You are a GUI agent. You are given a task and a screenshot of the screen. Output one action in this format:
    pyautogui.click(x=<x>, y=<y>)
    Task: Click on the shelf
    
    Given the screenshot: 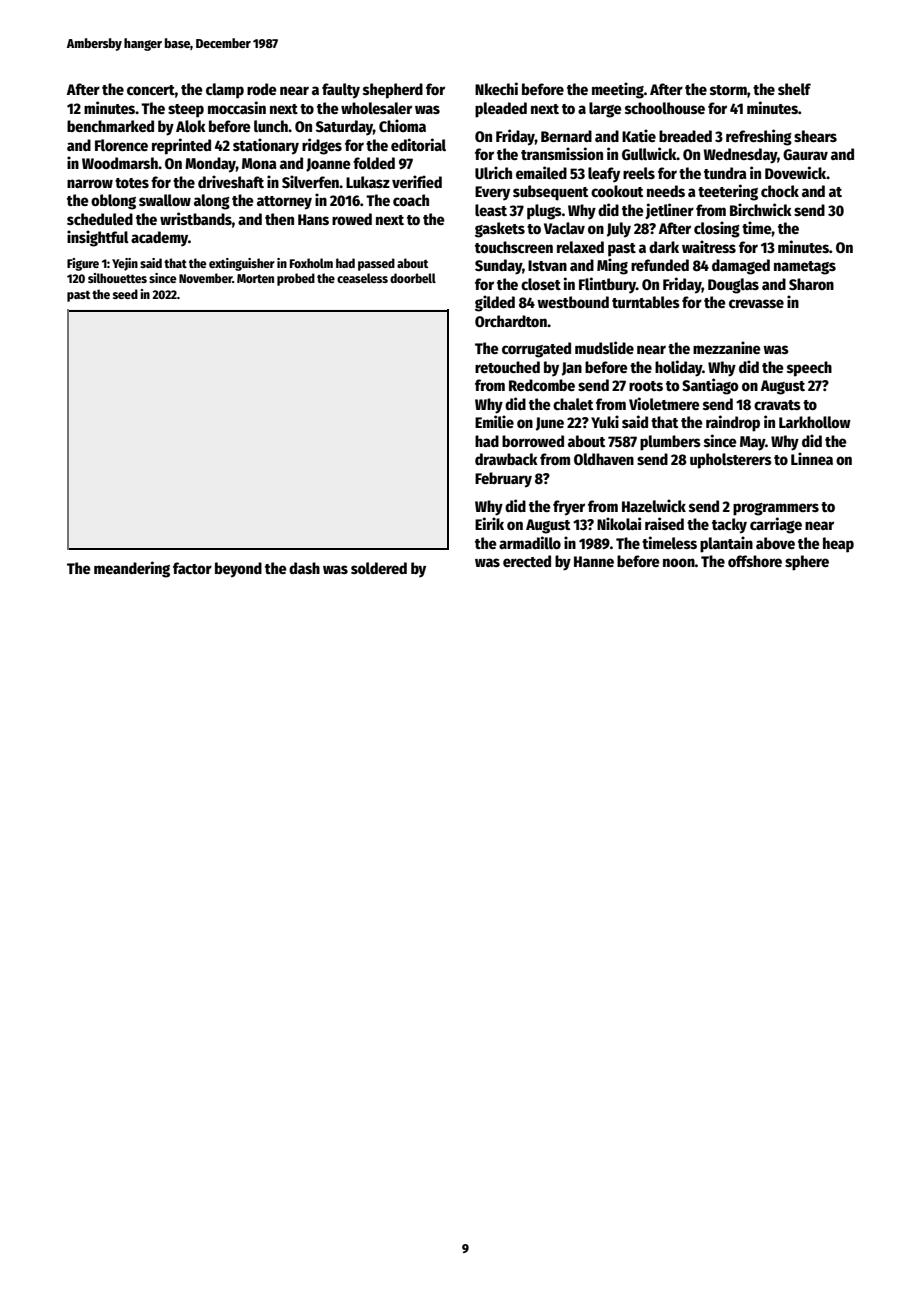 What is the action you would take?
    pyautogui.click(x=794, y=89)
